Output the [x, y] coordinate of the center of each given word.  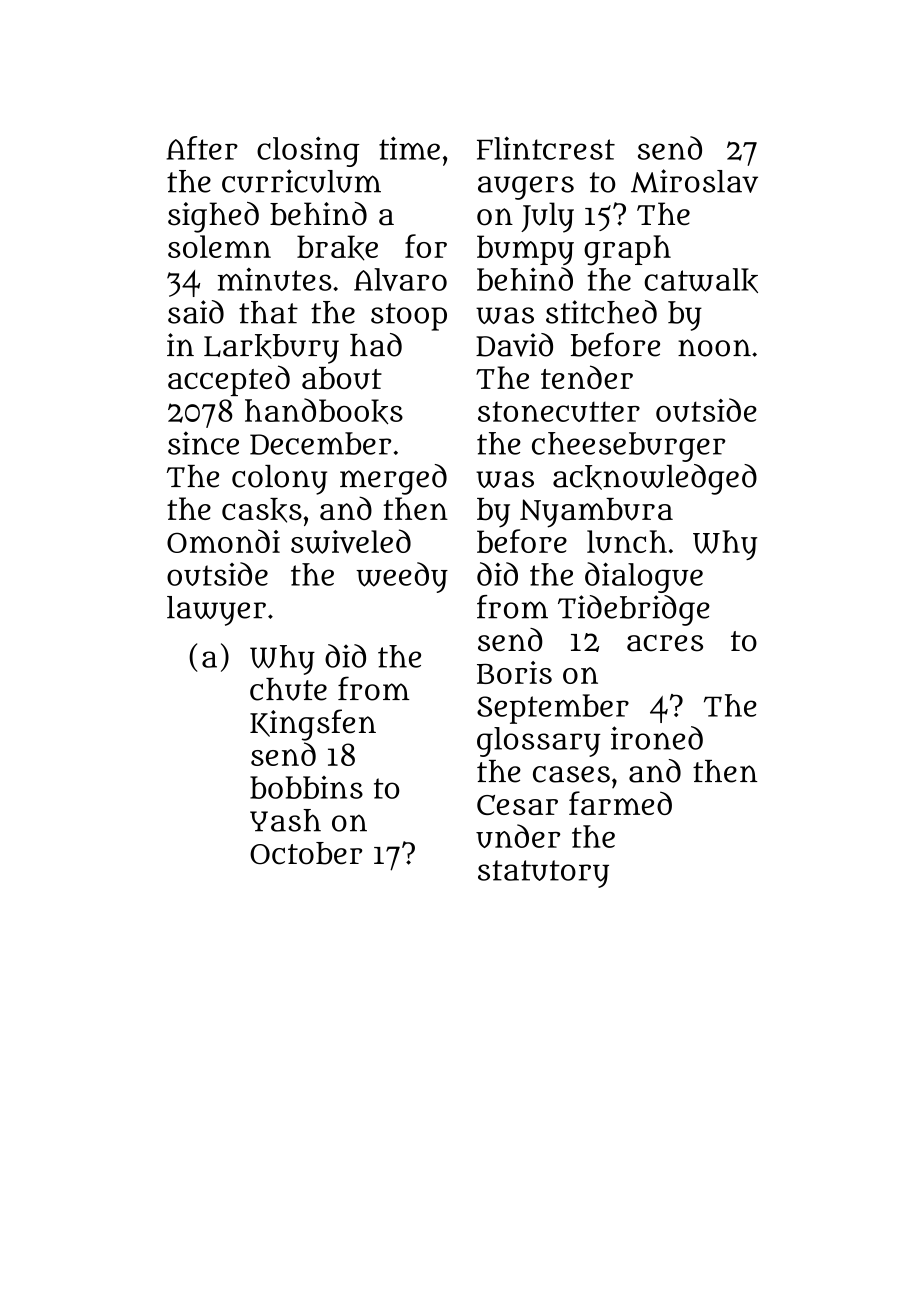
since [203, 443]
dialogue [644, 577]
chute [288, 689]
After [202, 148]
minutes [275, 279]
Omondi [223, 541]
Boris [514, 672]
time [409, 148]
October [306, 853]
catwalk [701, 280]
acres [665, 643]
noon [714, 348]
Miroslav [694, 181]
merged [393, 479]
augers [526, 188]
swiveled [351, 541]
